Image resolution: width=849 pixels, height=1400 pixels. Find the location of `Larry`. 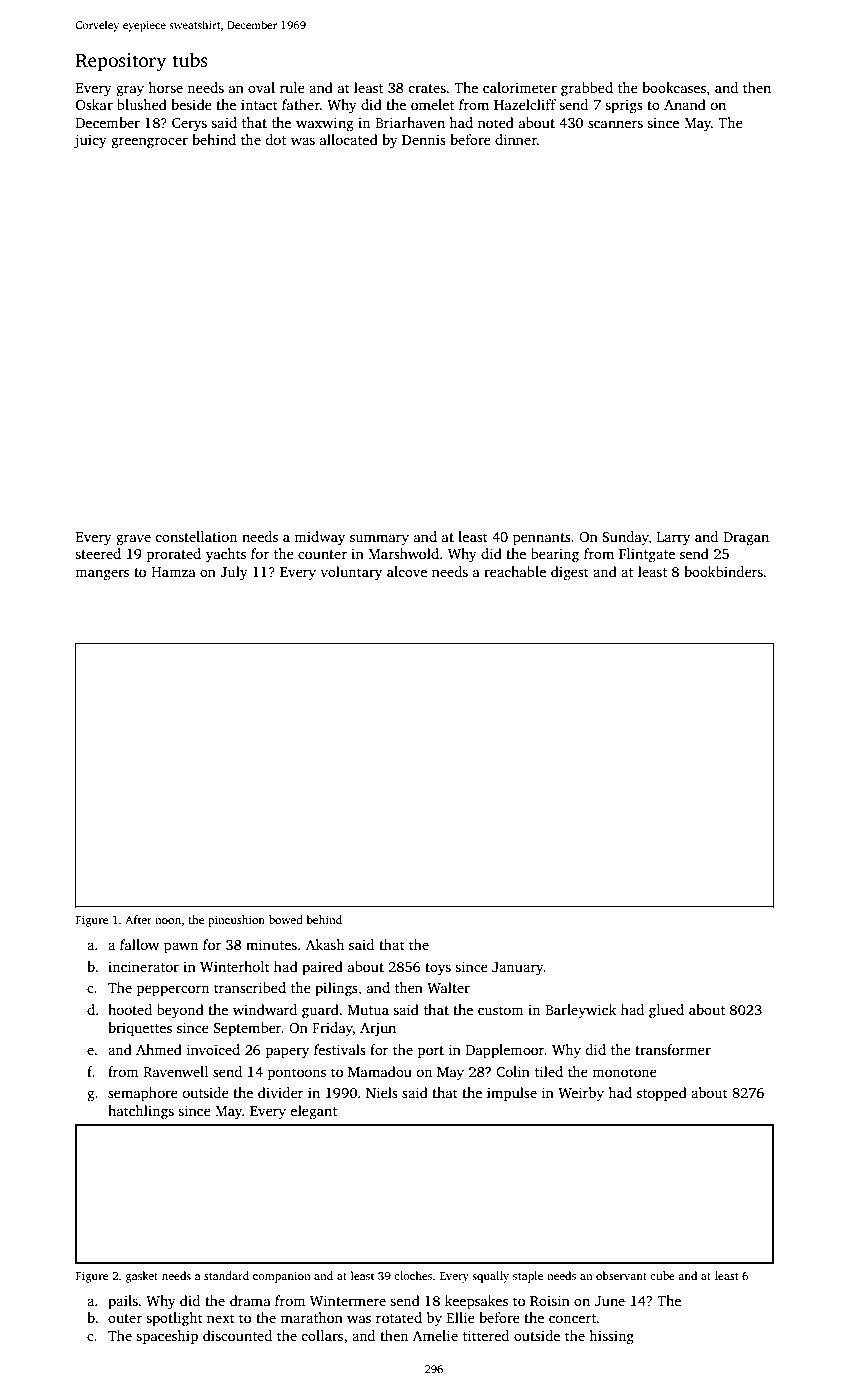

Larry is located at coordinates (673, 538).
